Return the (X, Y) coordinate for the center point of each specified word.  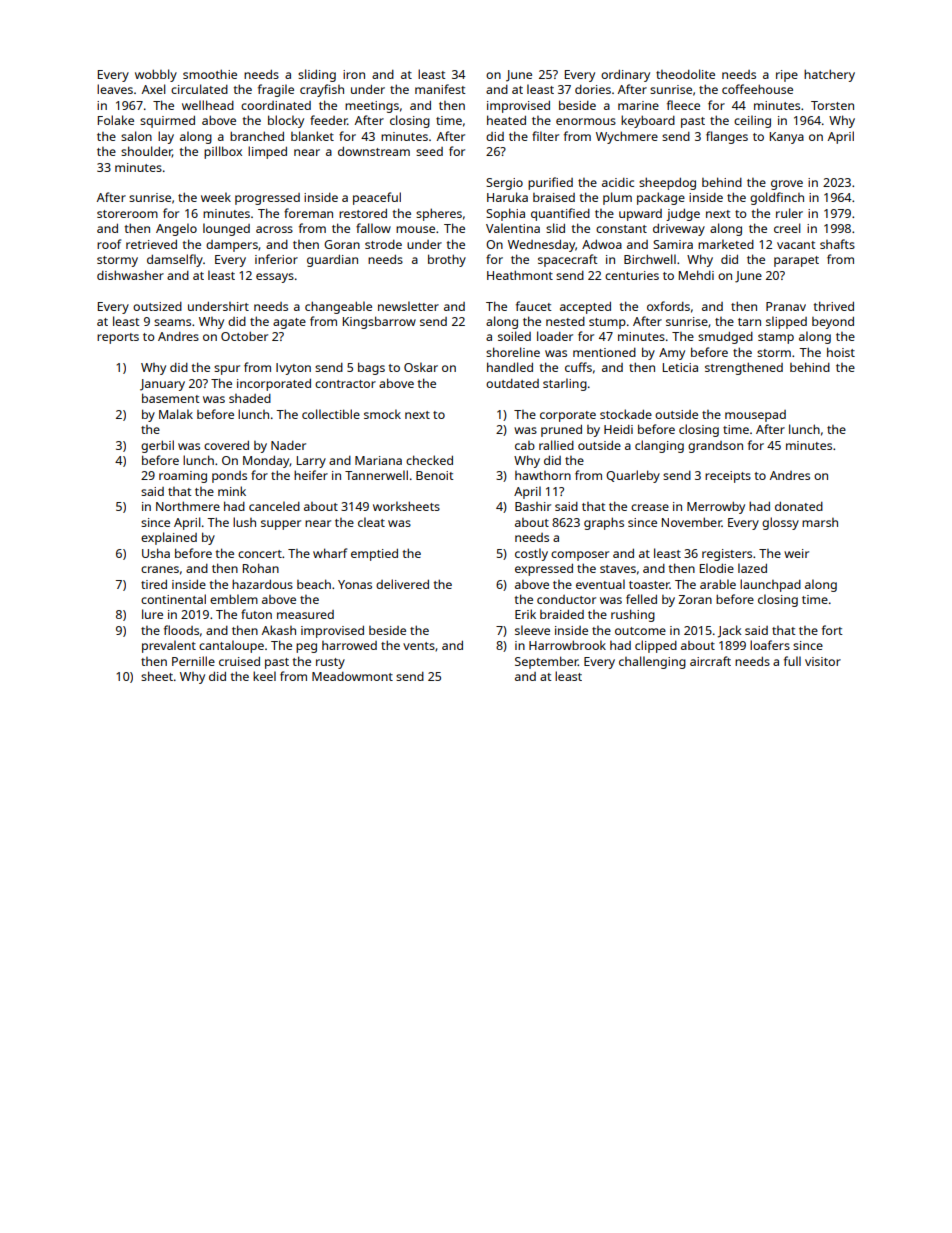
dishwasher (130, 275)
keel (264, 676)
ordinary (625, 76)
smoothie (210, 74)
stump (607, 323)
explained (169, 538)
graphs (604, 523)
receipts (728, 477)
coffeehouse (757, 89)
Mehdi (696, 275)
